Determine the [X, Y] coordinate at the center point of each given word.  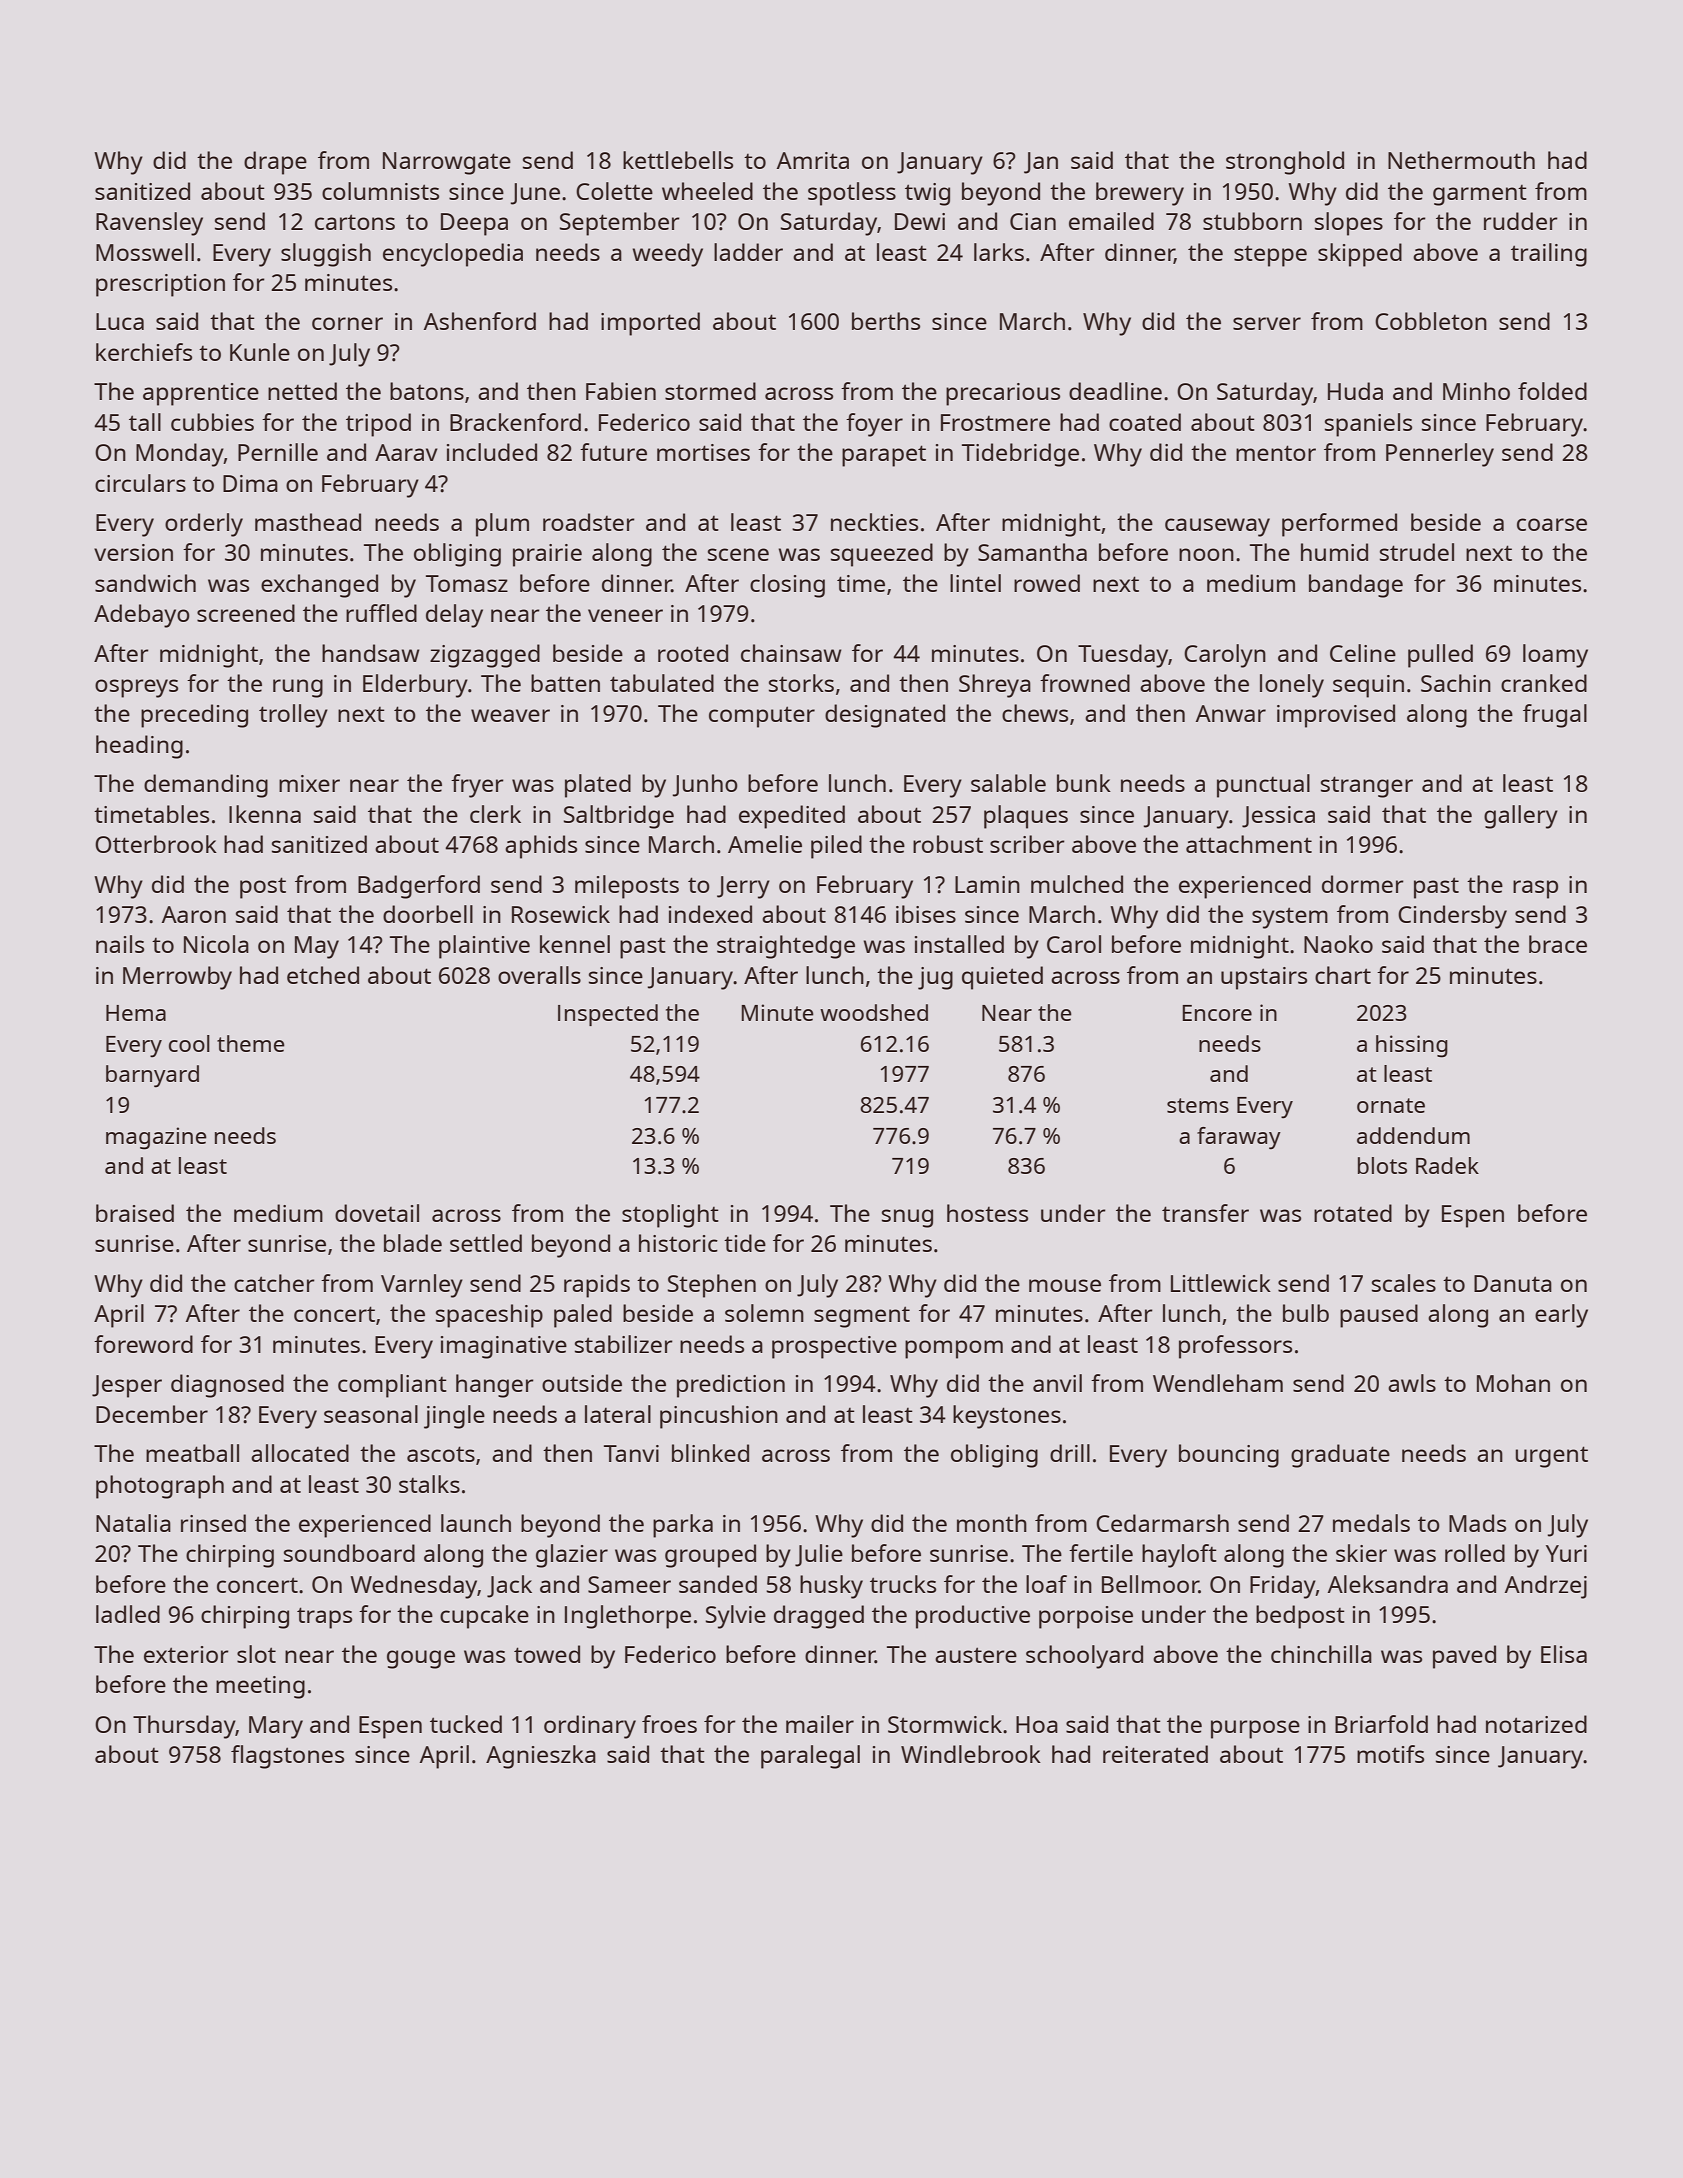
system [1290, 918]
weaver [510, 715]
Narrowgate [447, 163]
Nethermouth [1461, 160]
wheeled [707, 191]
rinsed [213, 1523]
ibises [926, 914]
